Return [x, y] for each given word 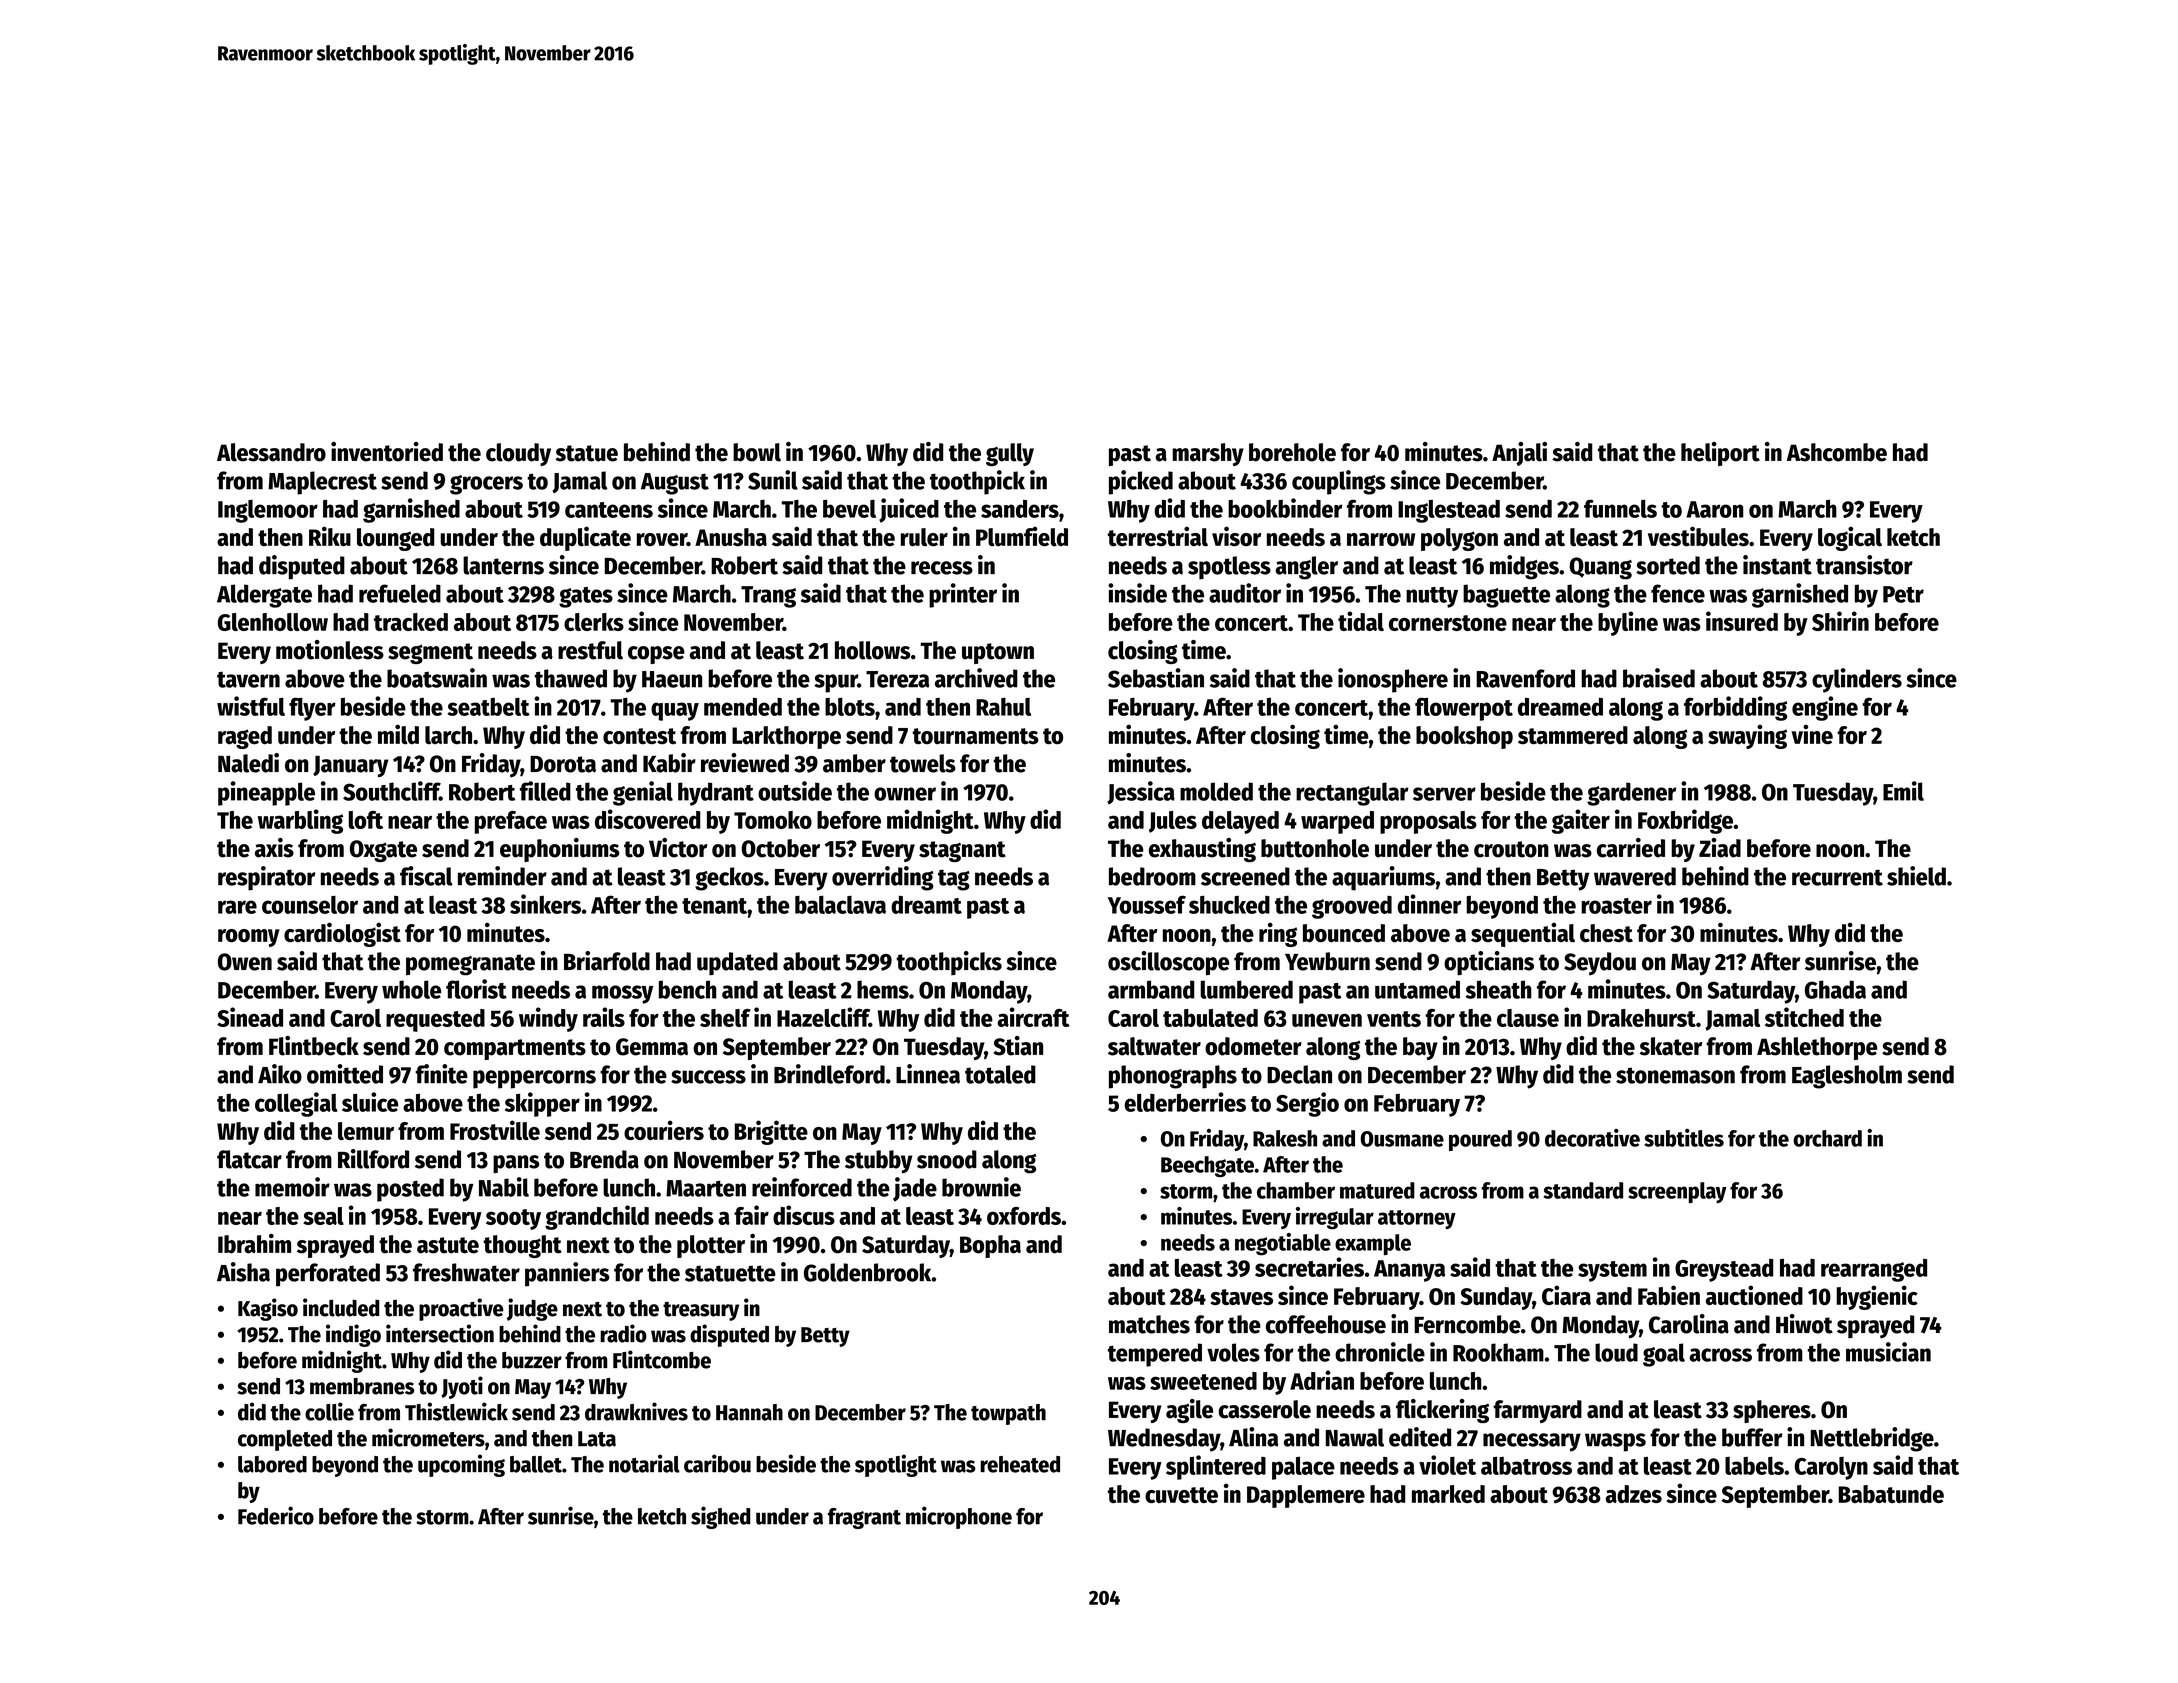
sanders [1020, 509]
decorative [1592, 1138]
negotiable [1283, 1244]
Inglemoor [268, 511]
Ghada [1835, 989]
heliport [1720, 454]
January [351, 767]
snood [947, 1159]
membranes [362, 1386]
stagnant [962, 851]
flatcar [249, 1159]
